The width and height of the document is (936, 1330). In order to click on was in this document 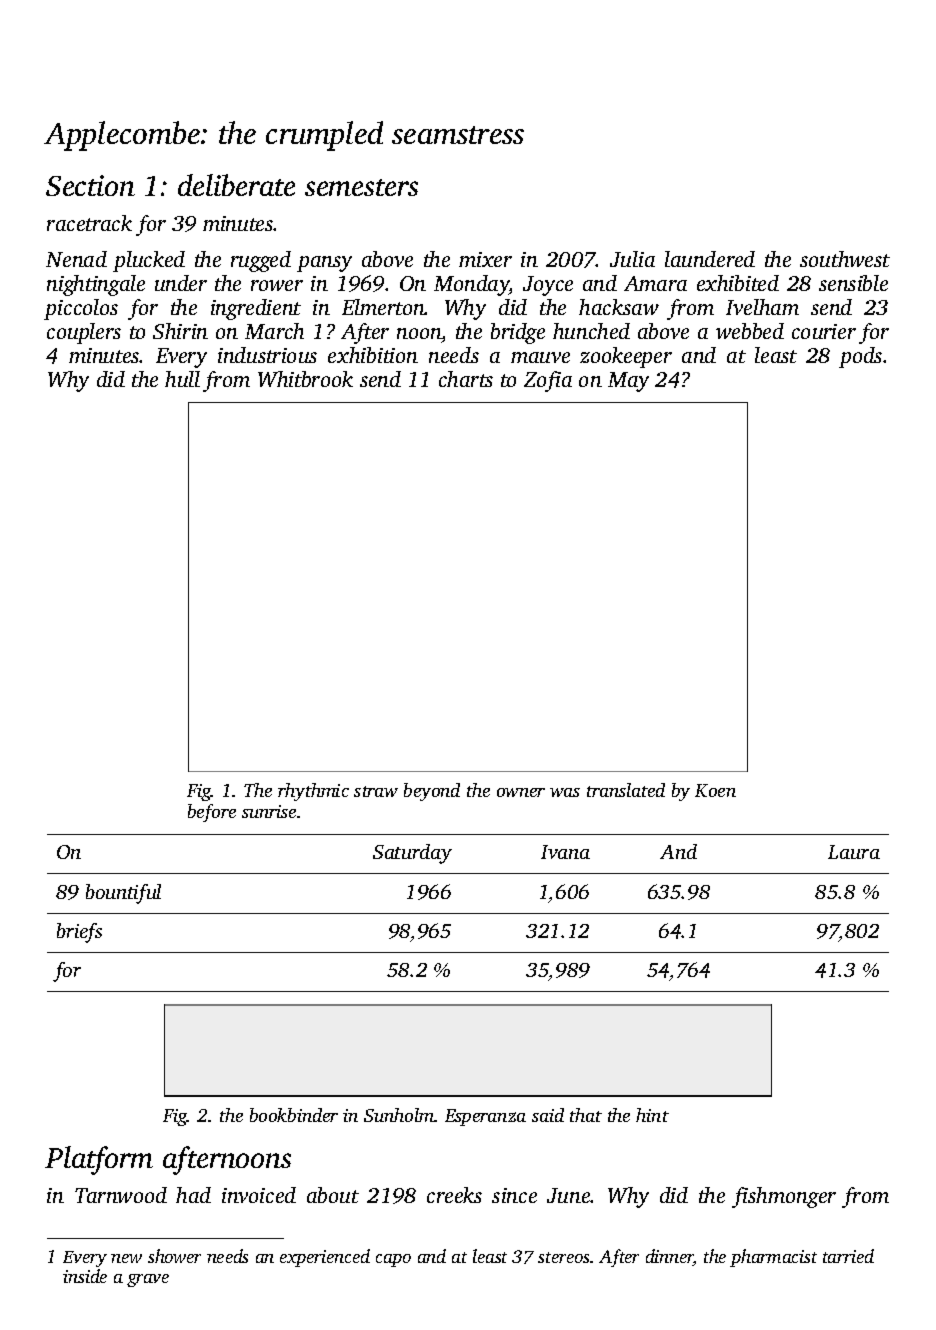, I will do `click(565, 792)`.
